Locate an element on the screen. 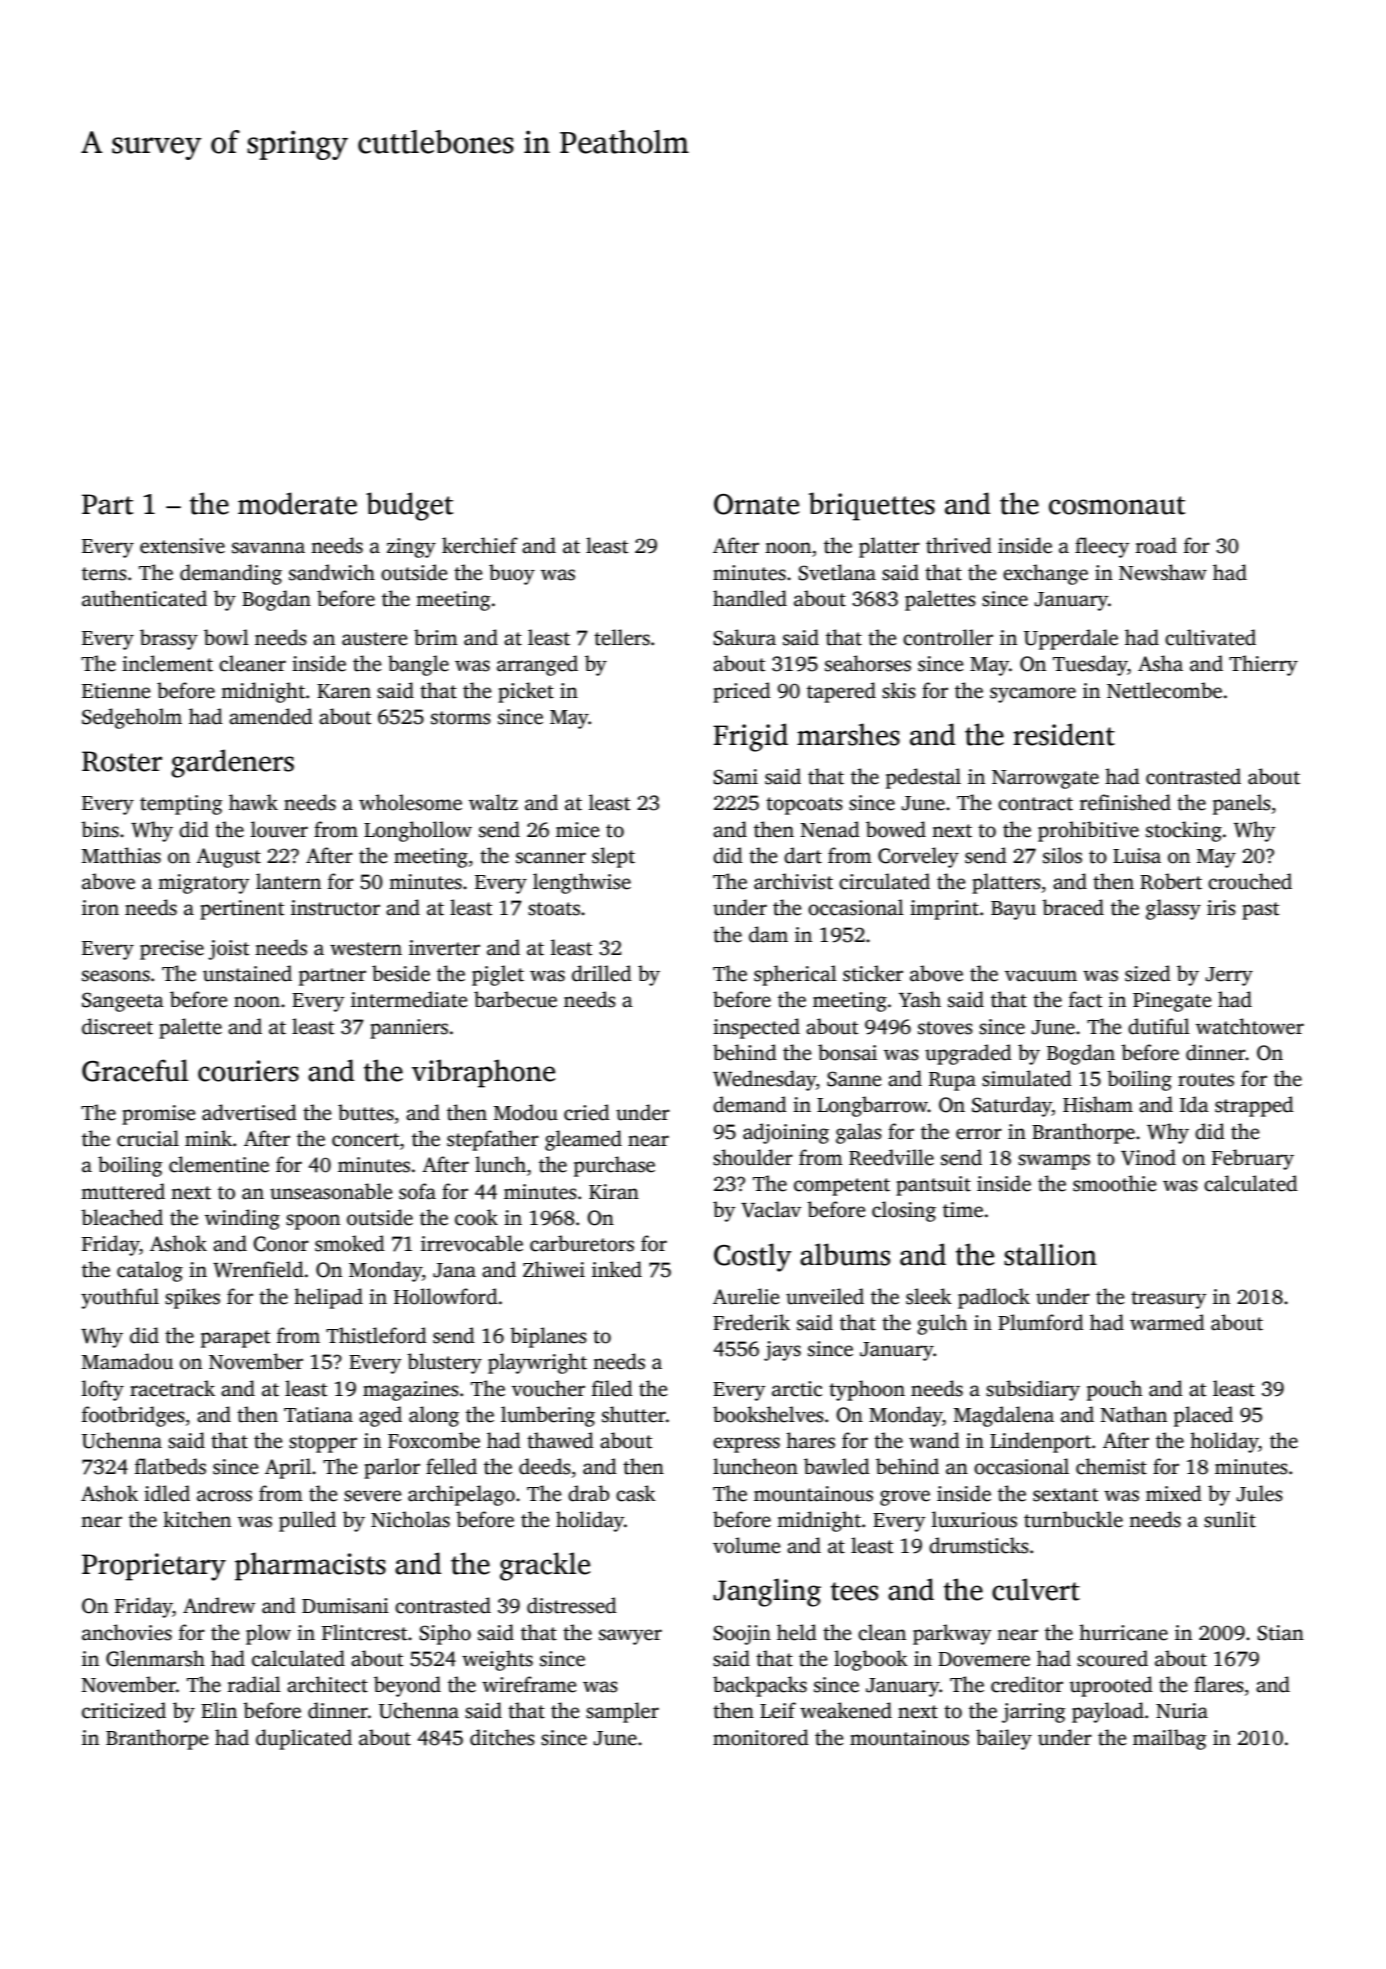 The image size is (1386, 1969). moderate is located at coordinates (297, 503).
